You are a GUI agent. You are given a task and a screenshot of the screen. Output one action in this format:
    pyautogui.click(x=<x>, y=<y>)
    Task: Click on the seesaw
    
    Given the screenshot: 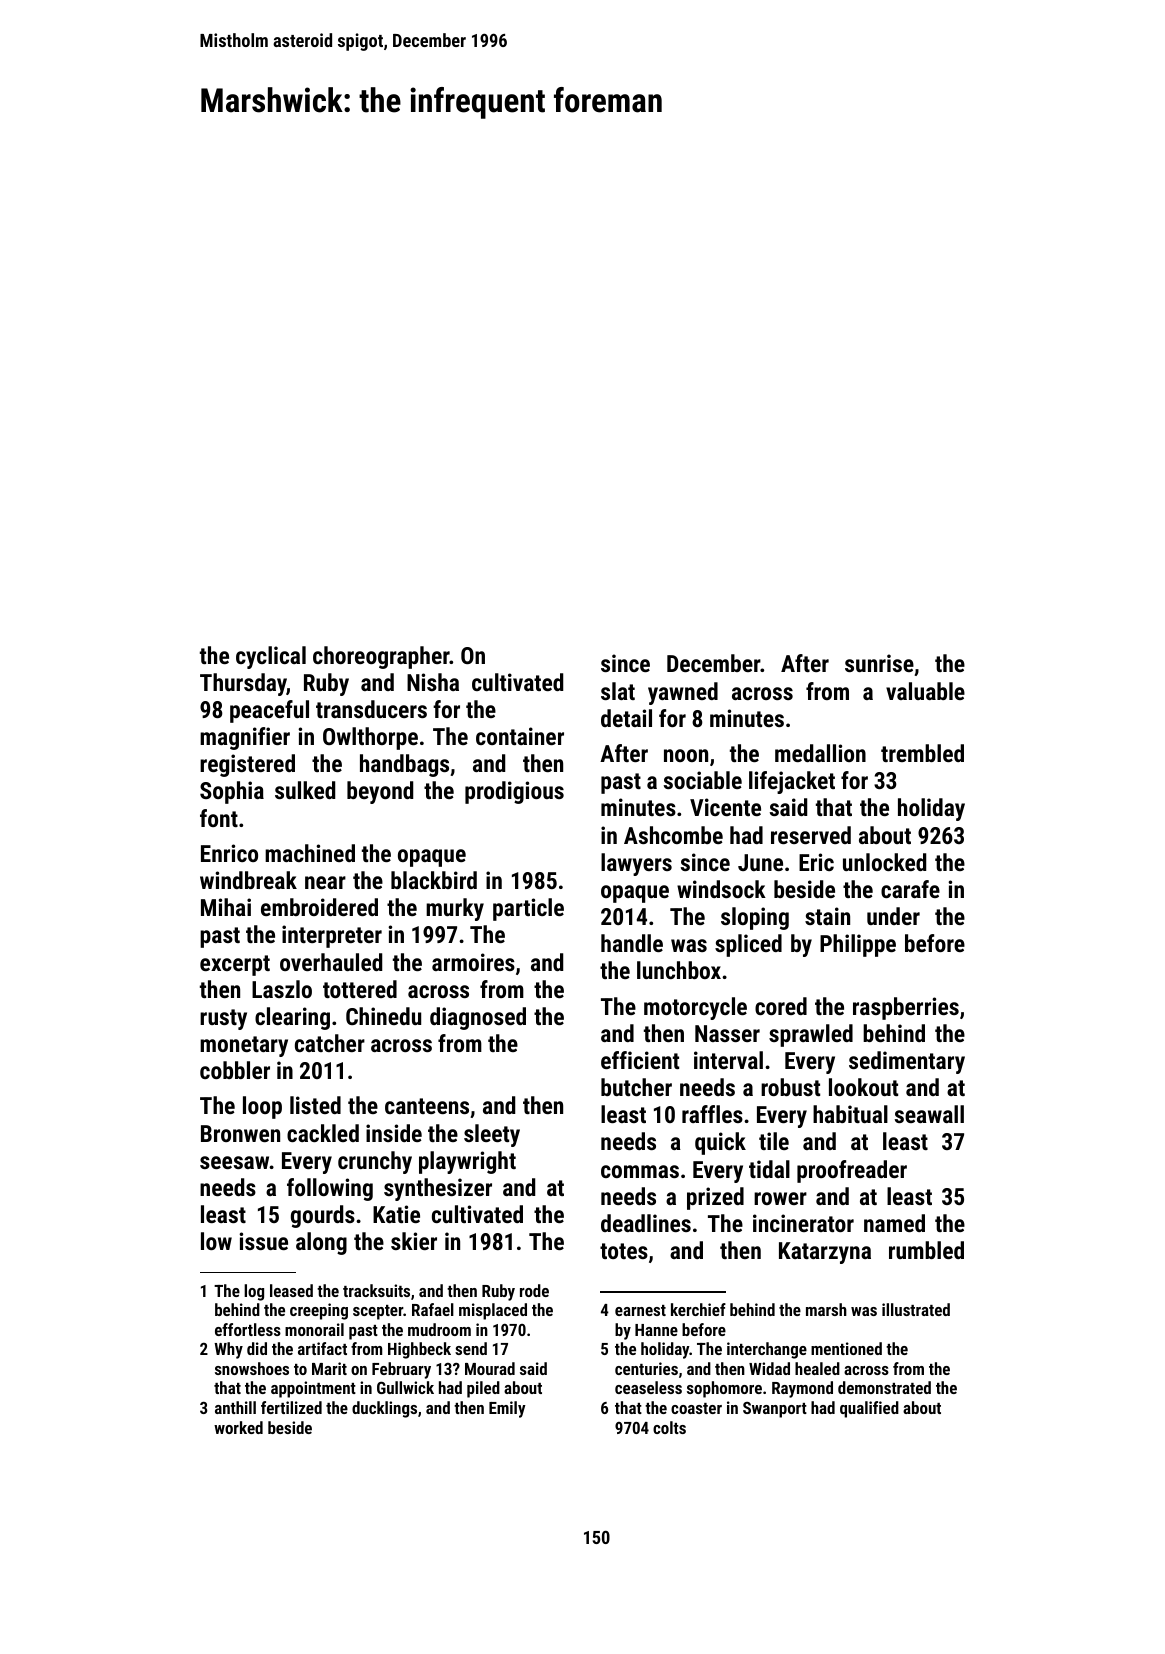 What is the action you would take?
    pyautogui.click(x=235, y=1162)
